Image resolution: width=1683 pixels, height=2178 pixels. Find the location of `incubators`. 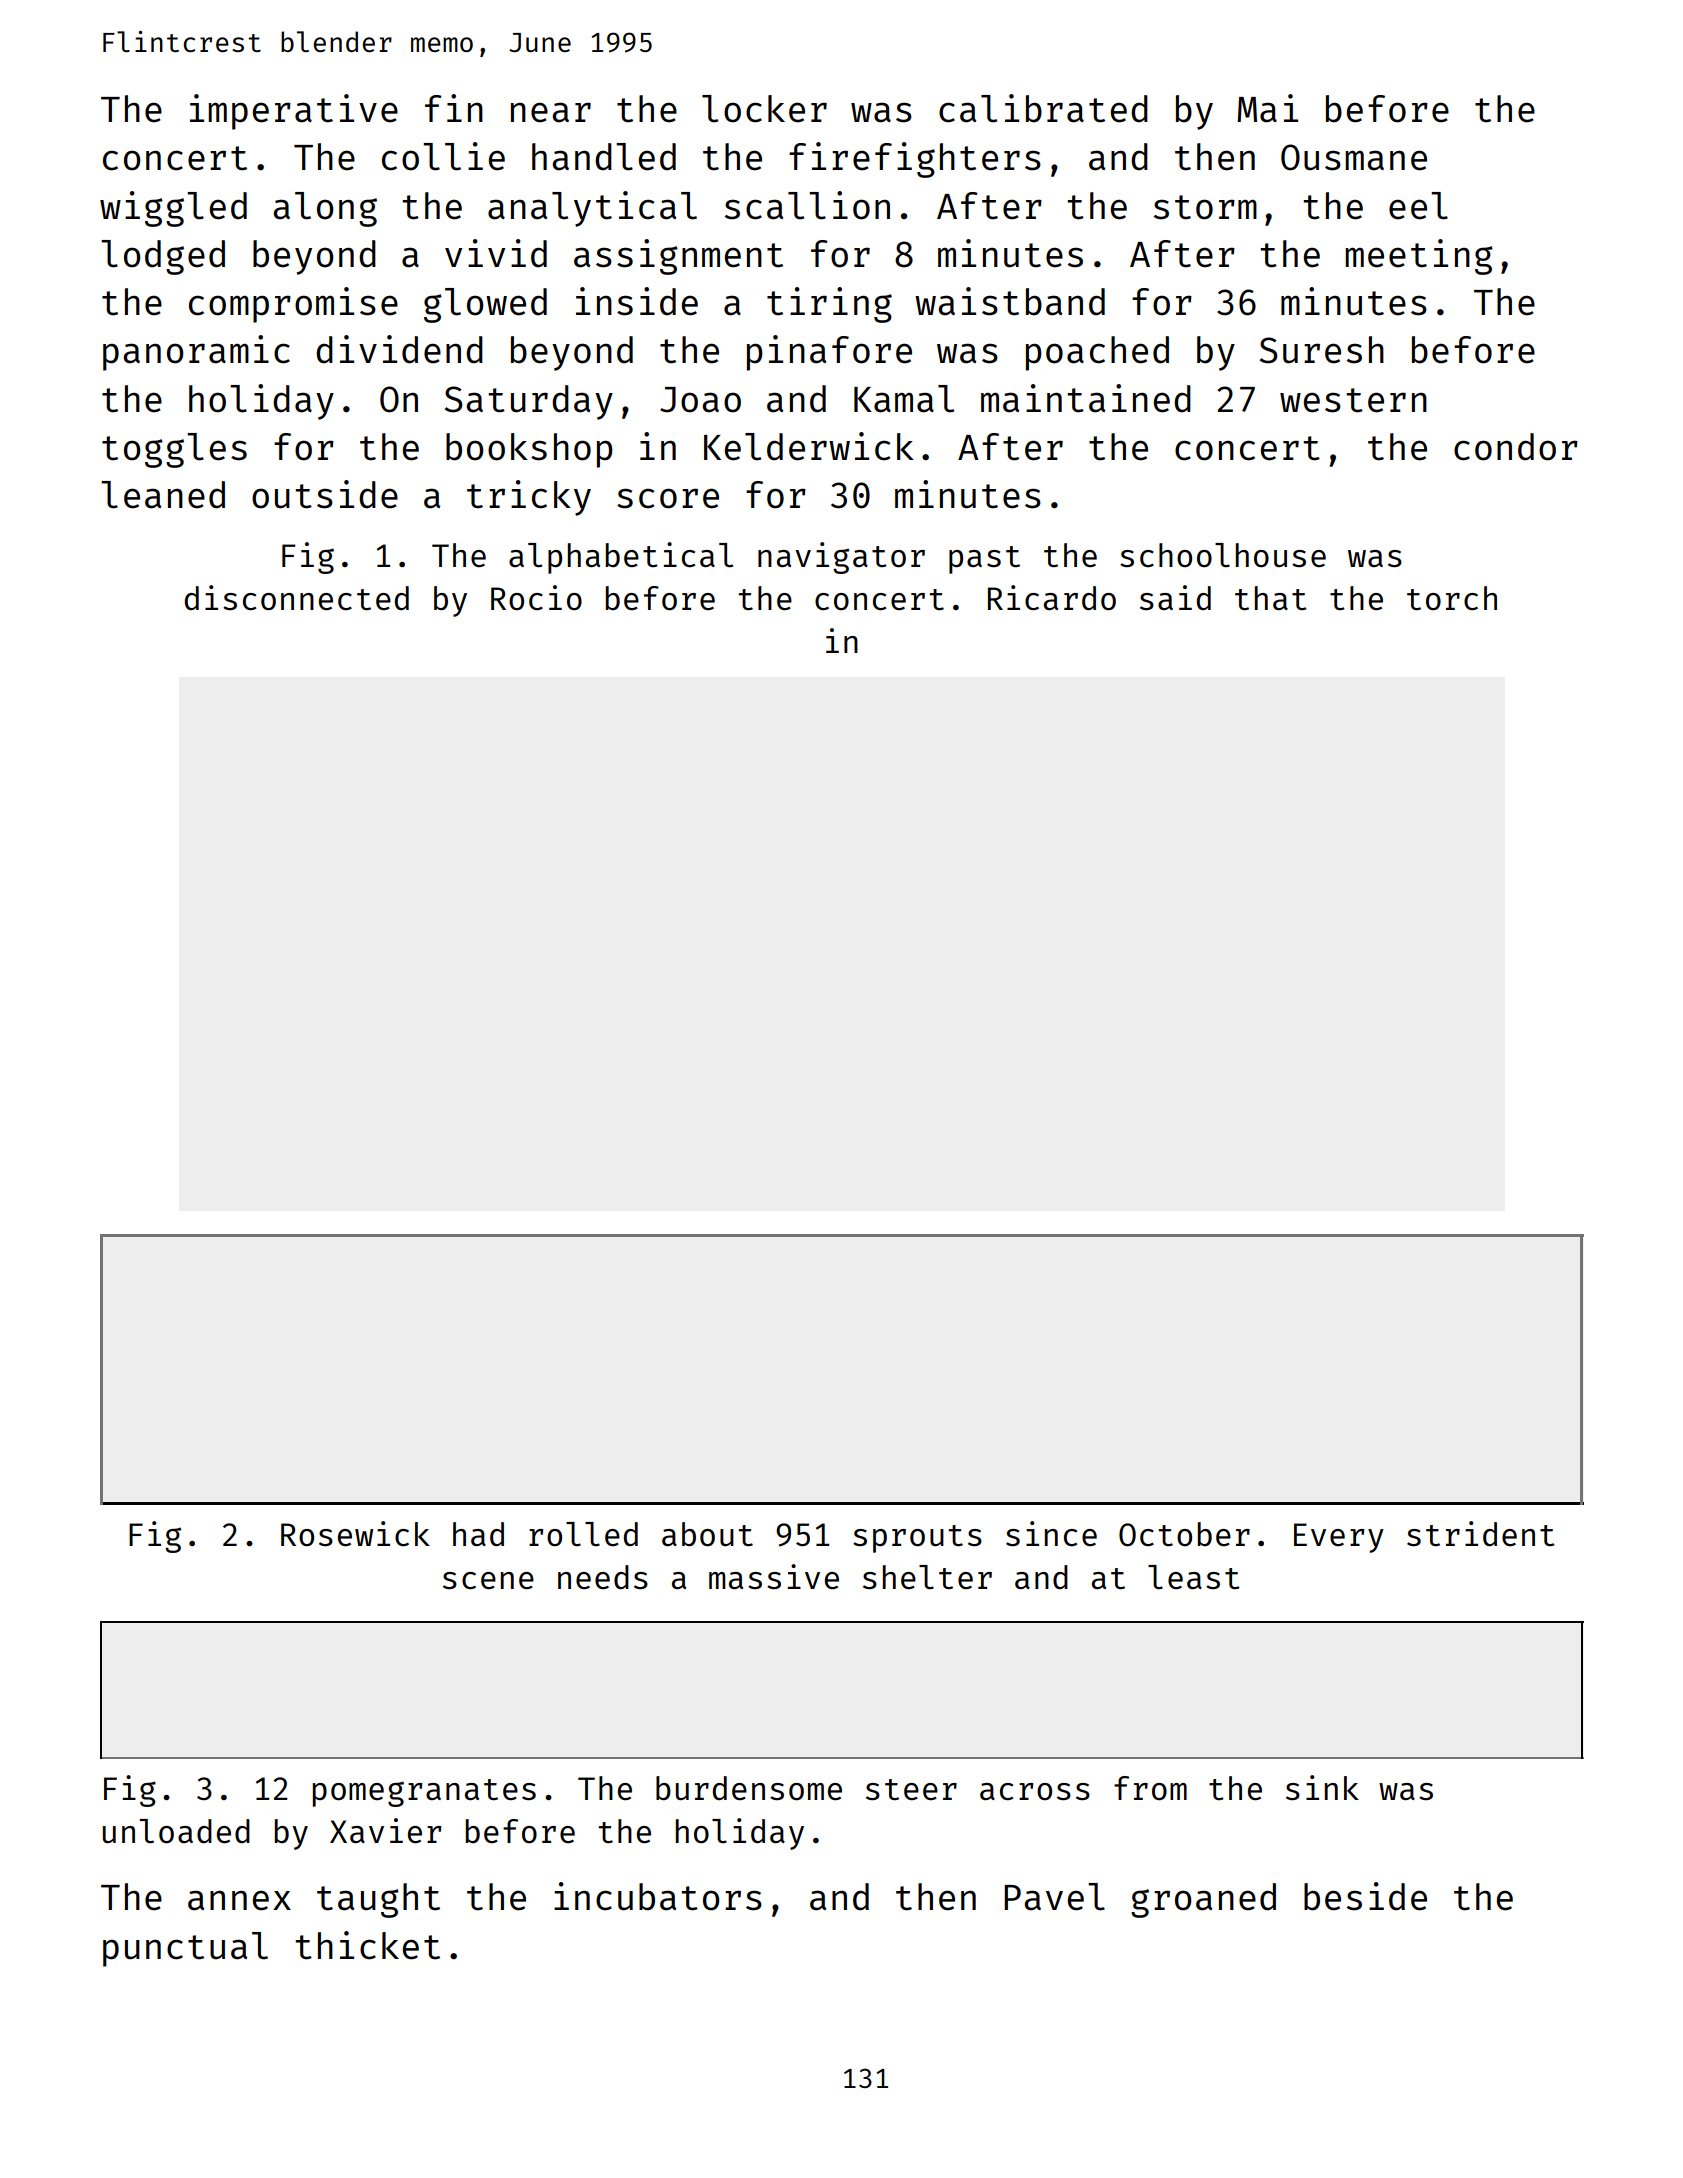

incubators is located at coordinates (658, 1896).
